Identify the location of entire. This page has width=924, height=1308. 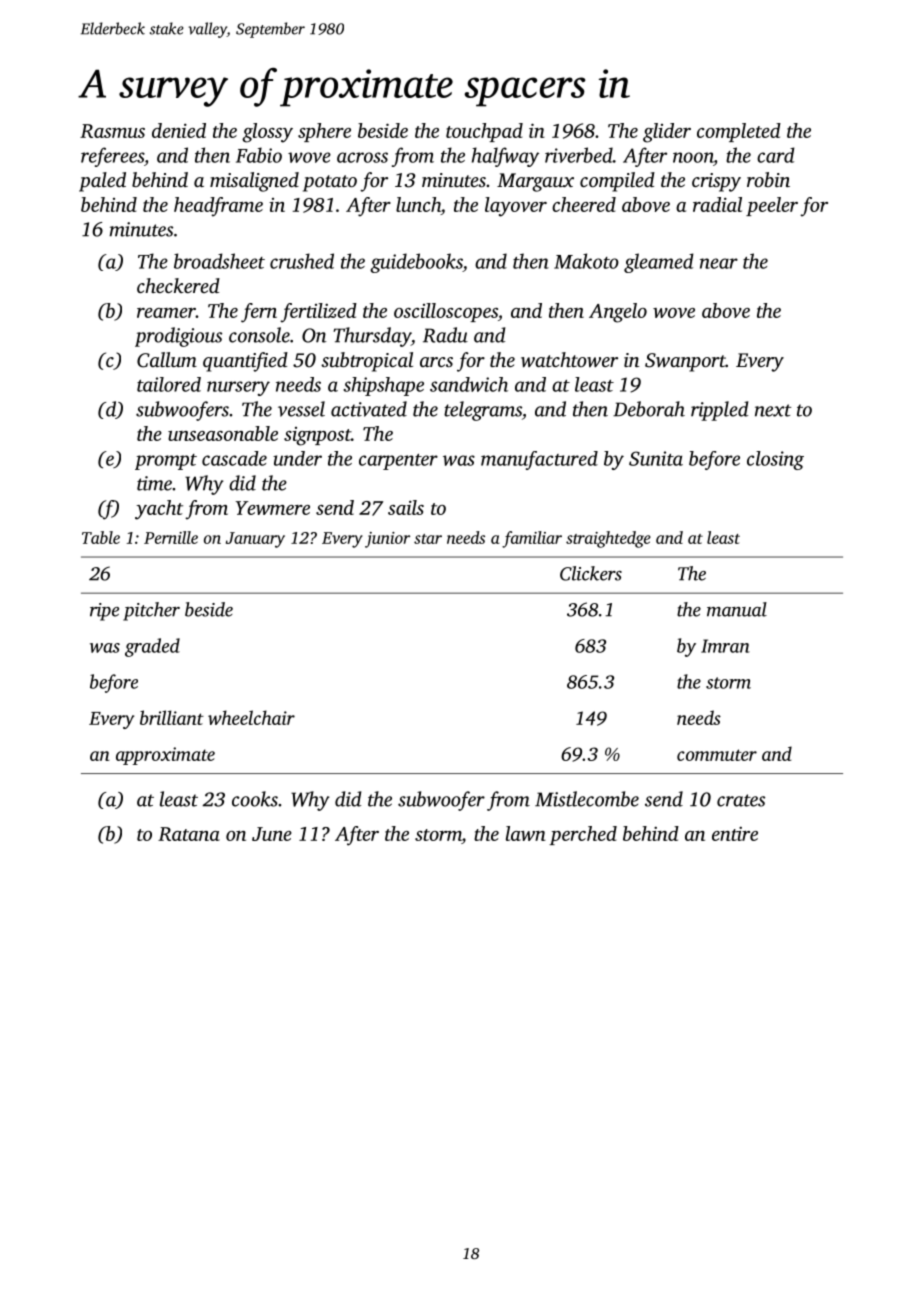
(735, 833).
